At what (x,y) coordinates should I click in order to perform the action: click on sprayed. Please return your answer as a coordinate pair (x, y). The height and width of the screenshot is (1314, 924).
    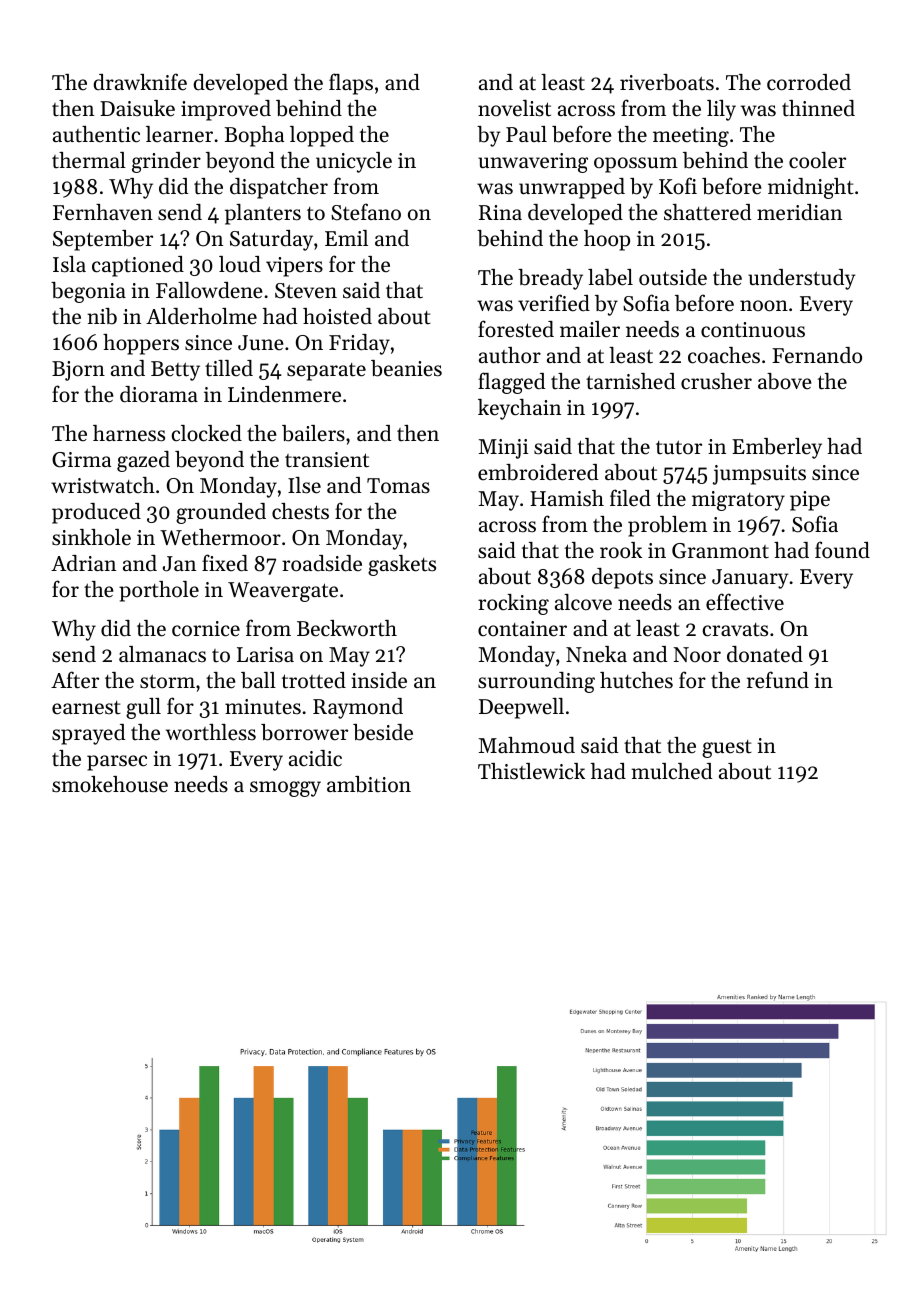
    Looking at the image, I should click on (88, 734).
